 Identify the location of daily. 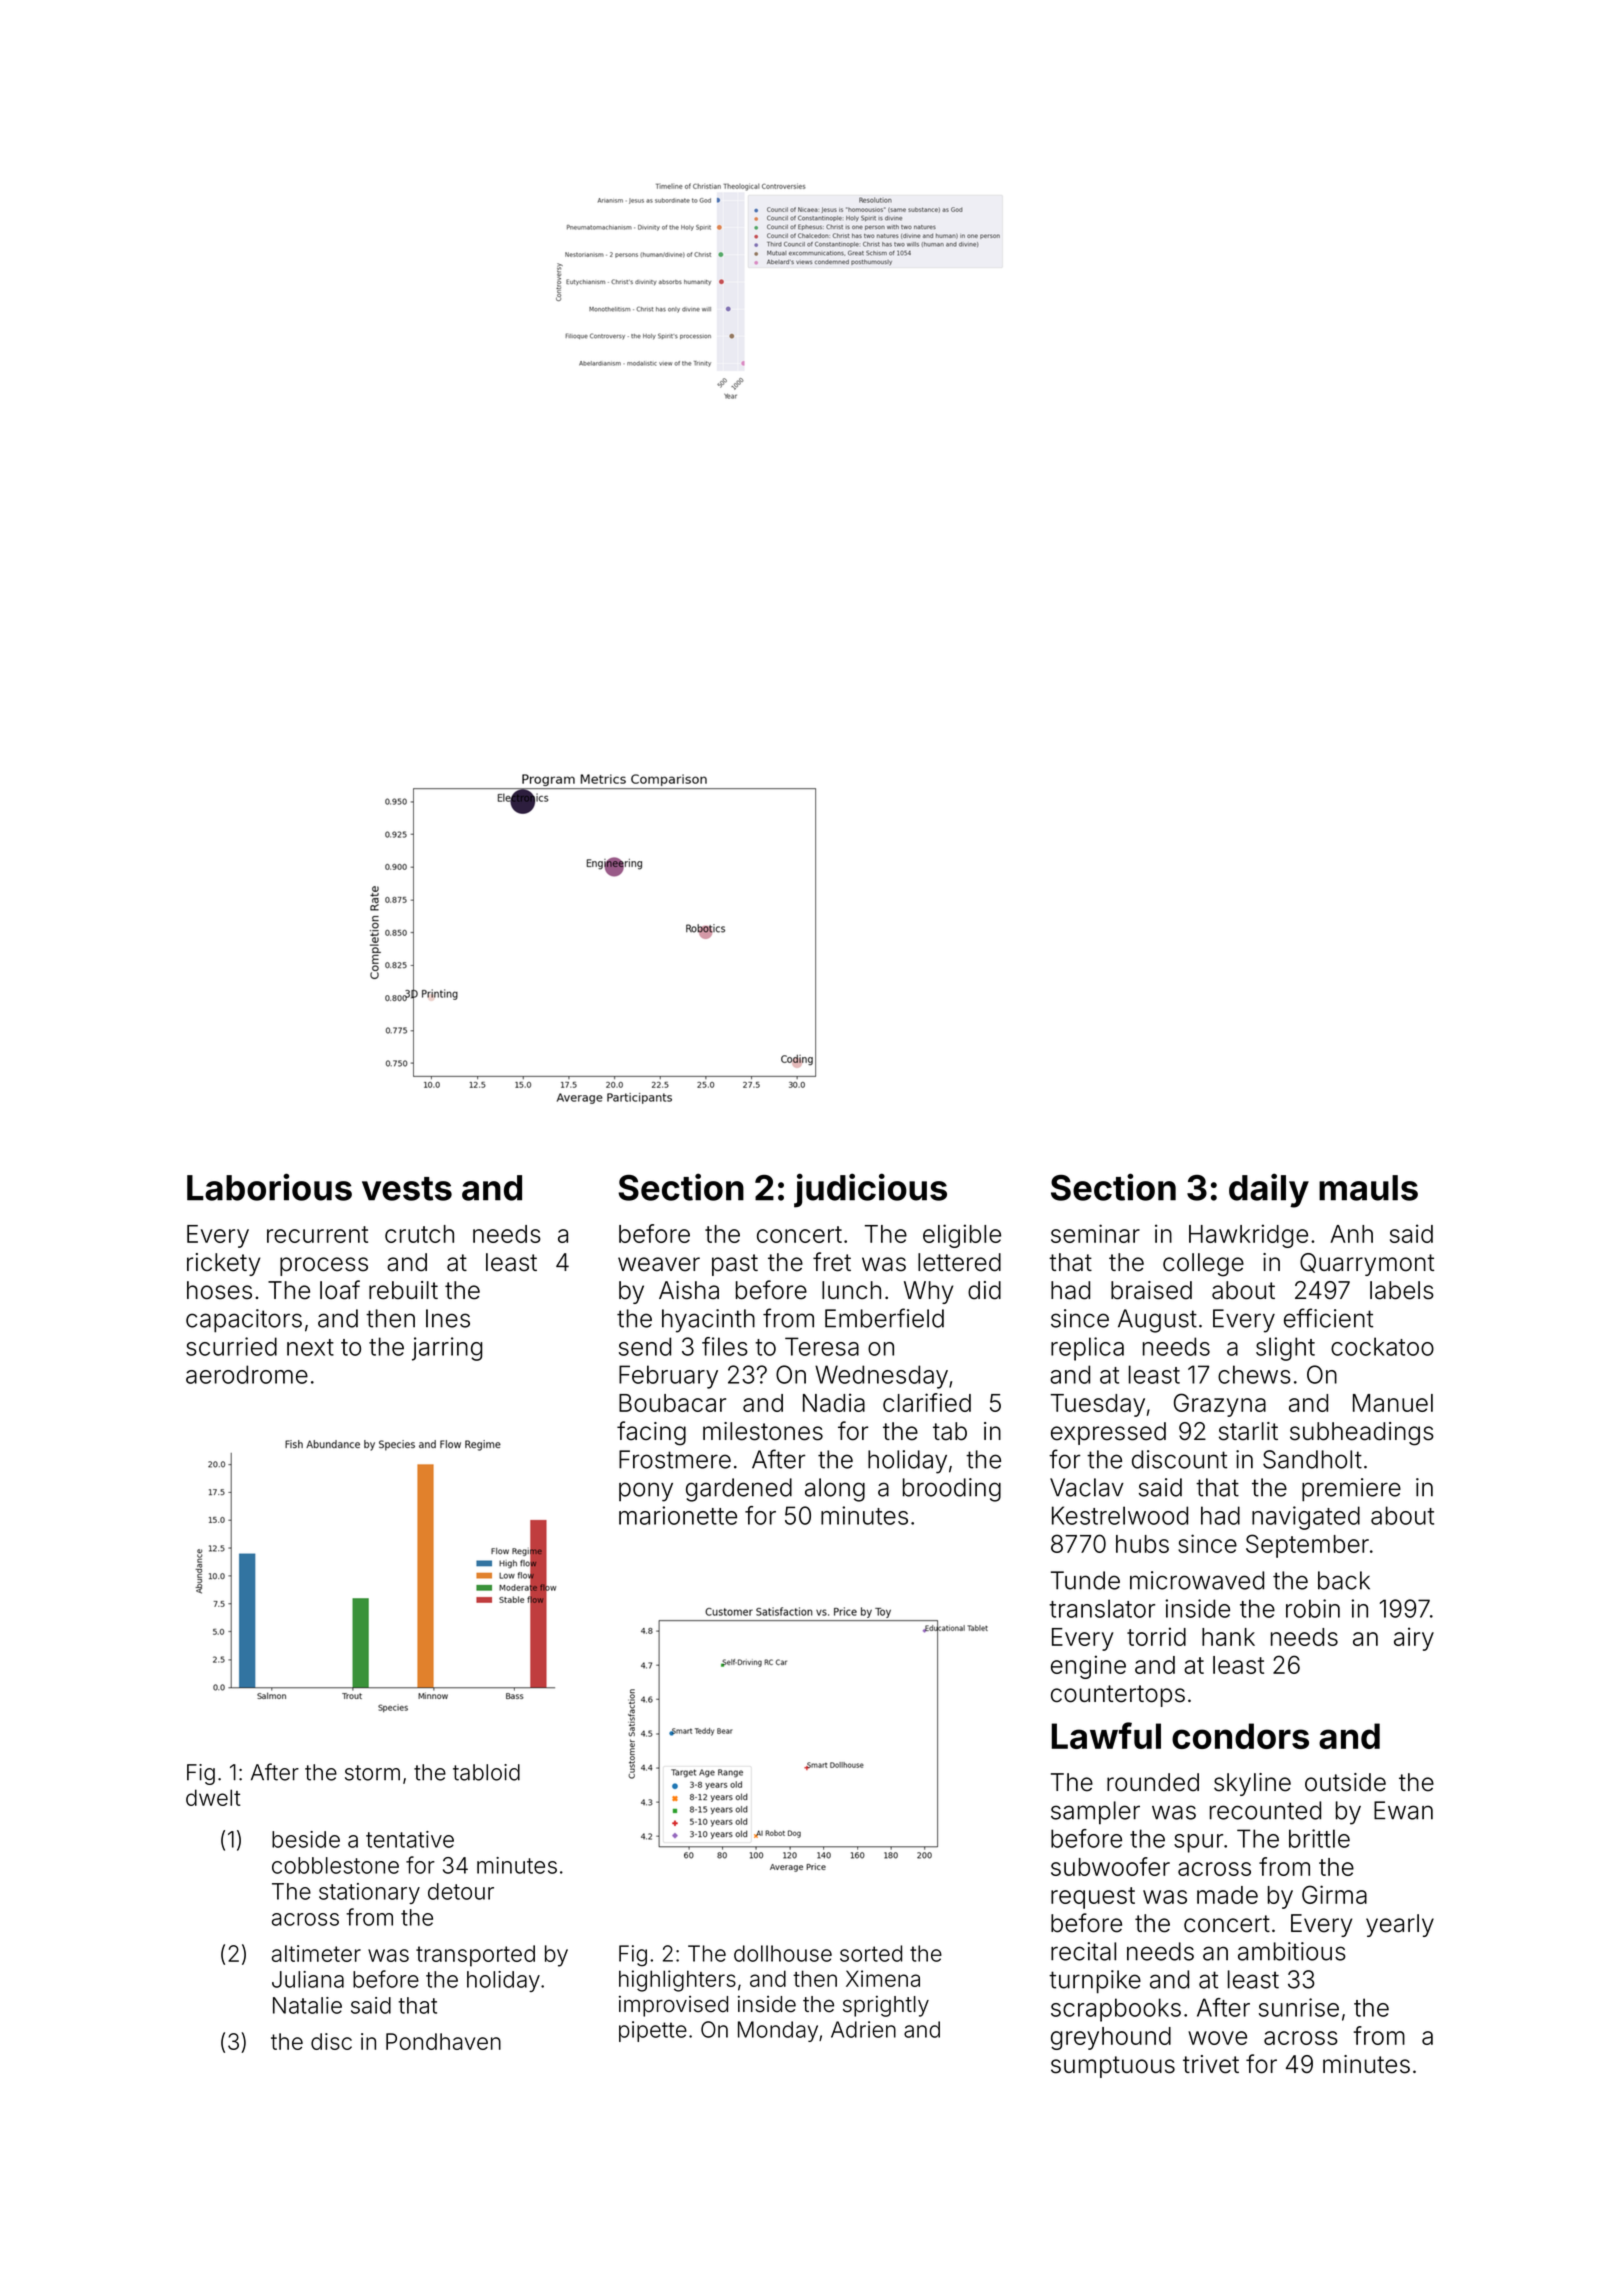
(1269, 1190).
